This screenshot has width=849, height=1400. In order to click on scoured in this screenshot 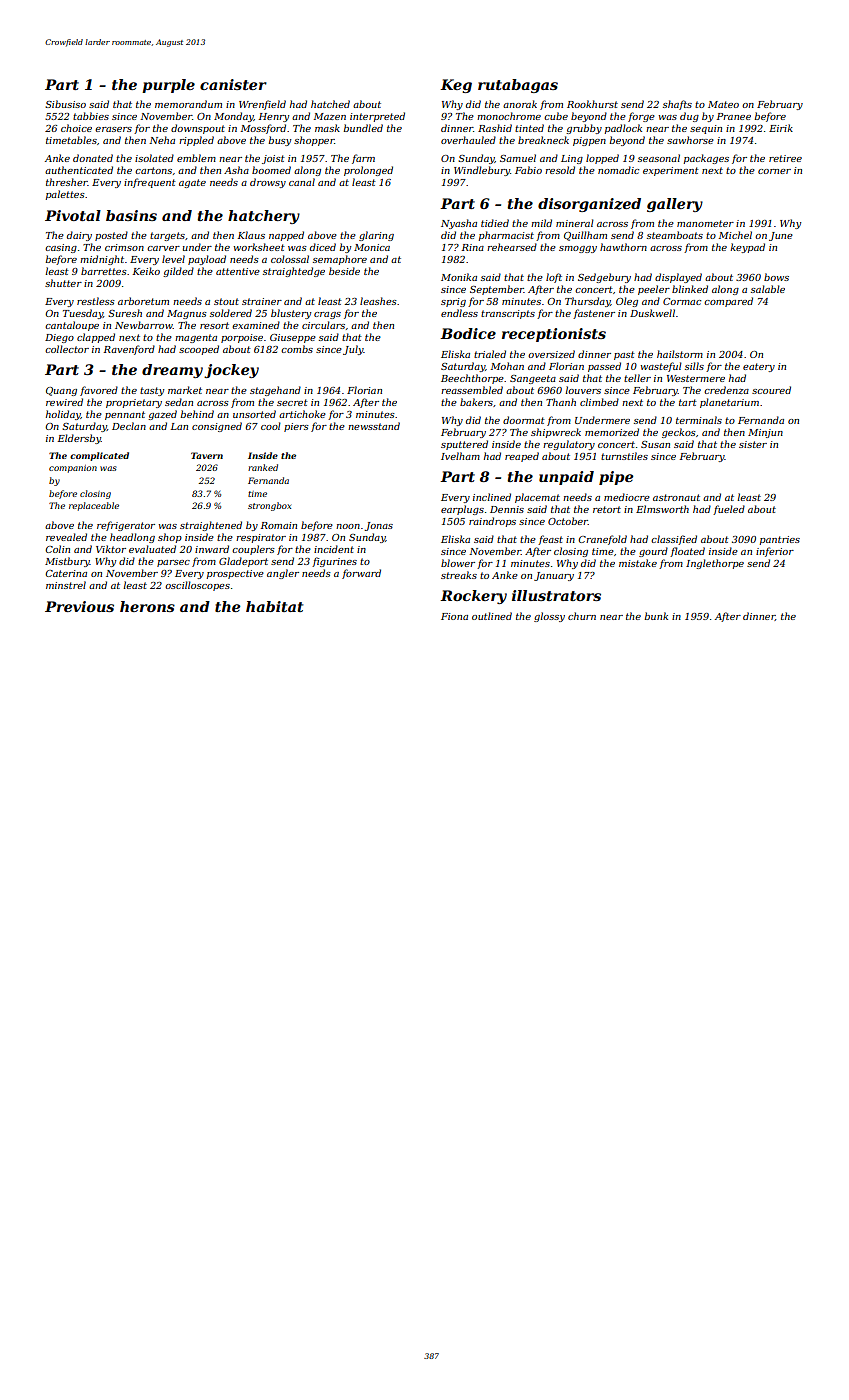, I will do `click(771, 390)`.
